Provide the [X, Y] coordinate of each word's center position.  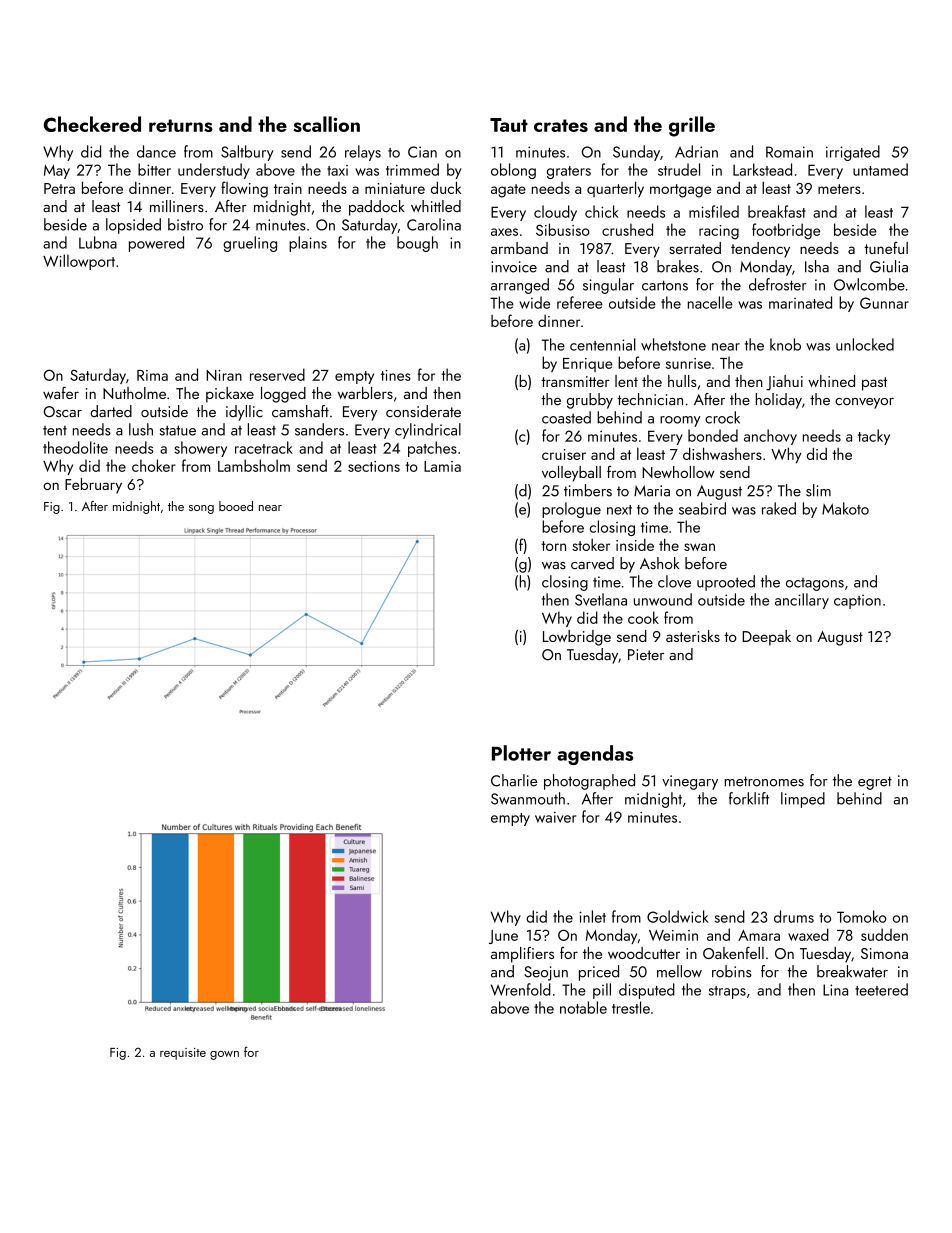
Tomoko [862, 916]
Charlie [514, 780]
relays [363, 153]
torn [553, 546]
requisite [183, 1054]
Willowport [79, 262]
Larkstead [762, 169]
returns [181, 125]
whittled [436, 206]
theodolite [75, 447]
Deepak [766, 638]
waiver [556, 817]
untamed [880, 169]
